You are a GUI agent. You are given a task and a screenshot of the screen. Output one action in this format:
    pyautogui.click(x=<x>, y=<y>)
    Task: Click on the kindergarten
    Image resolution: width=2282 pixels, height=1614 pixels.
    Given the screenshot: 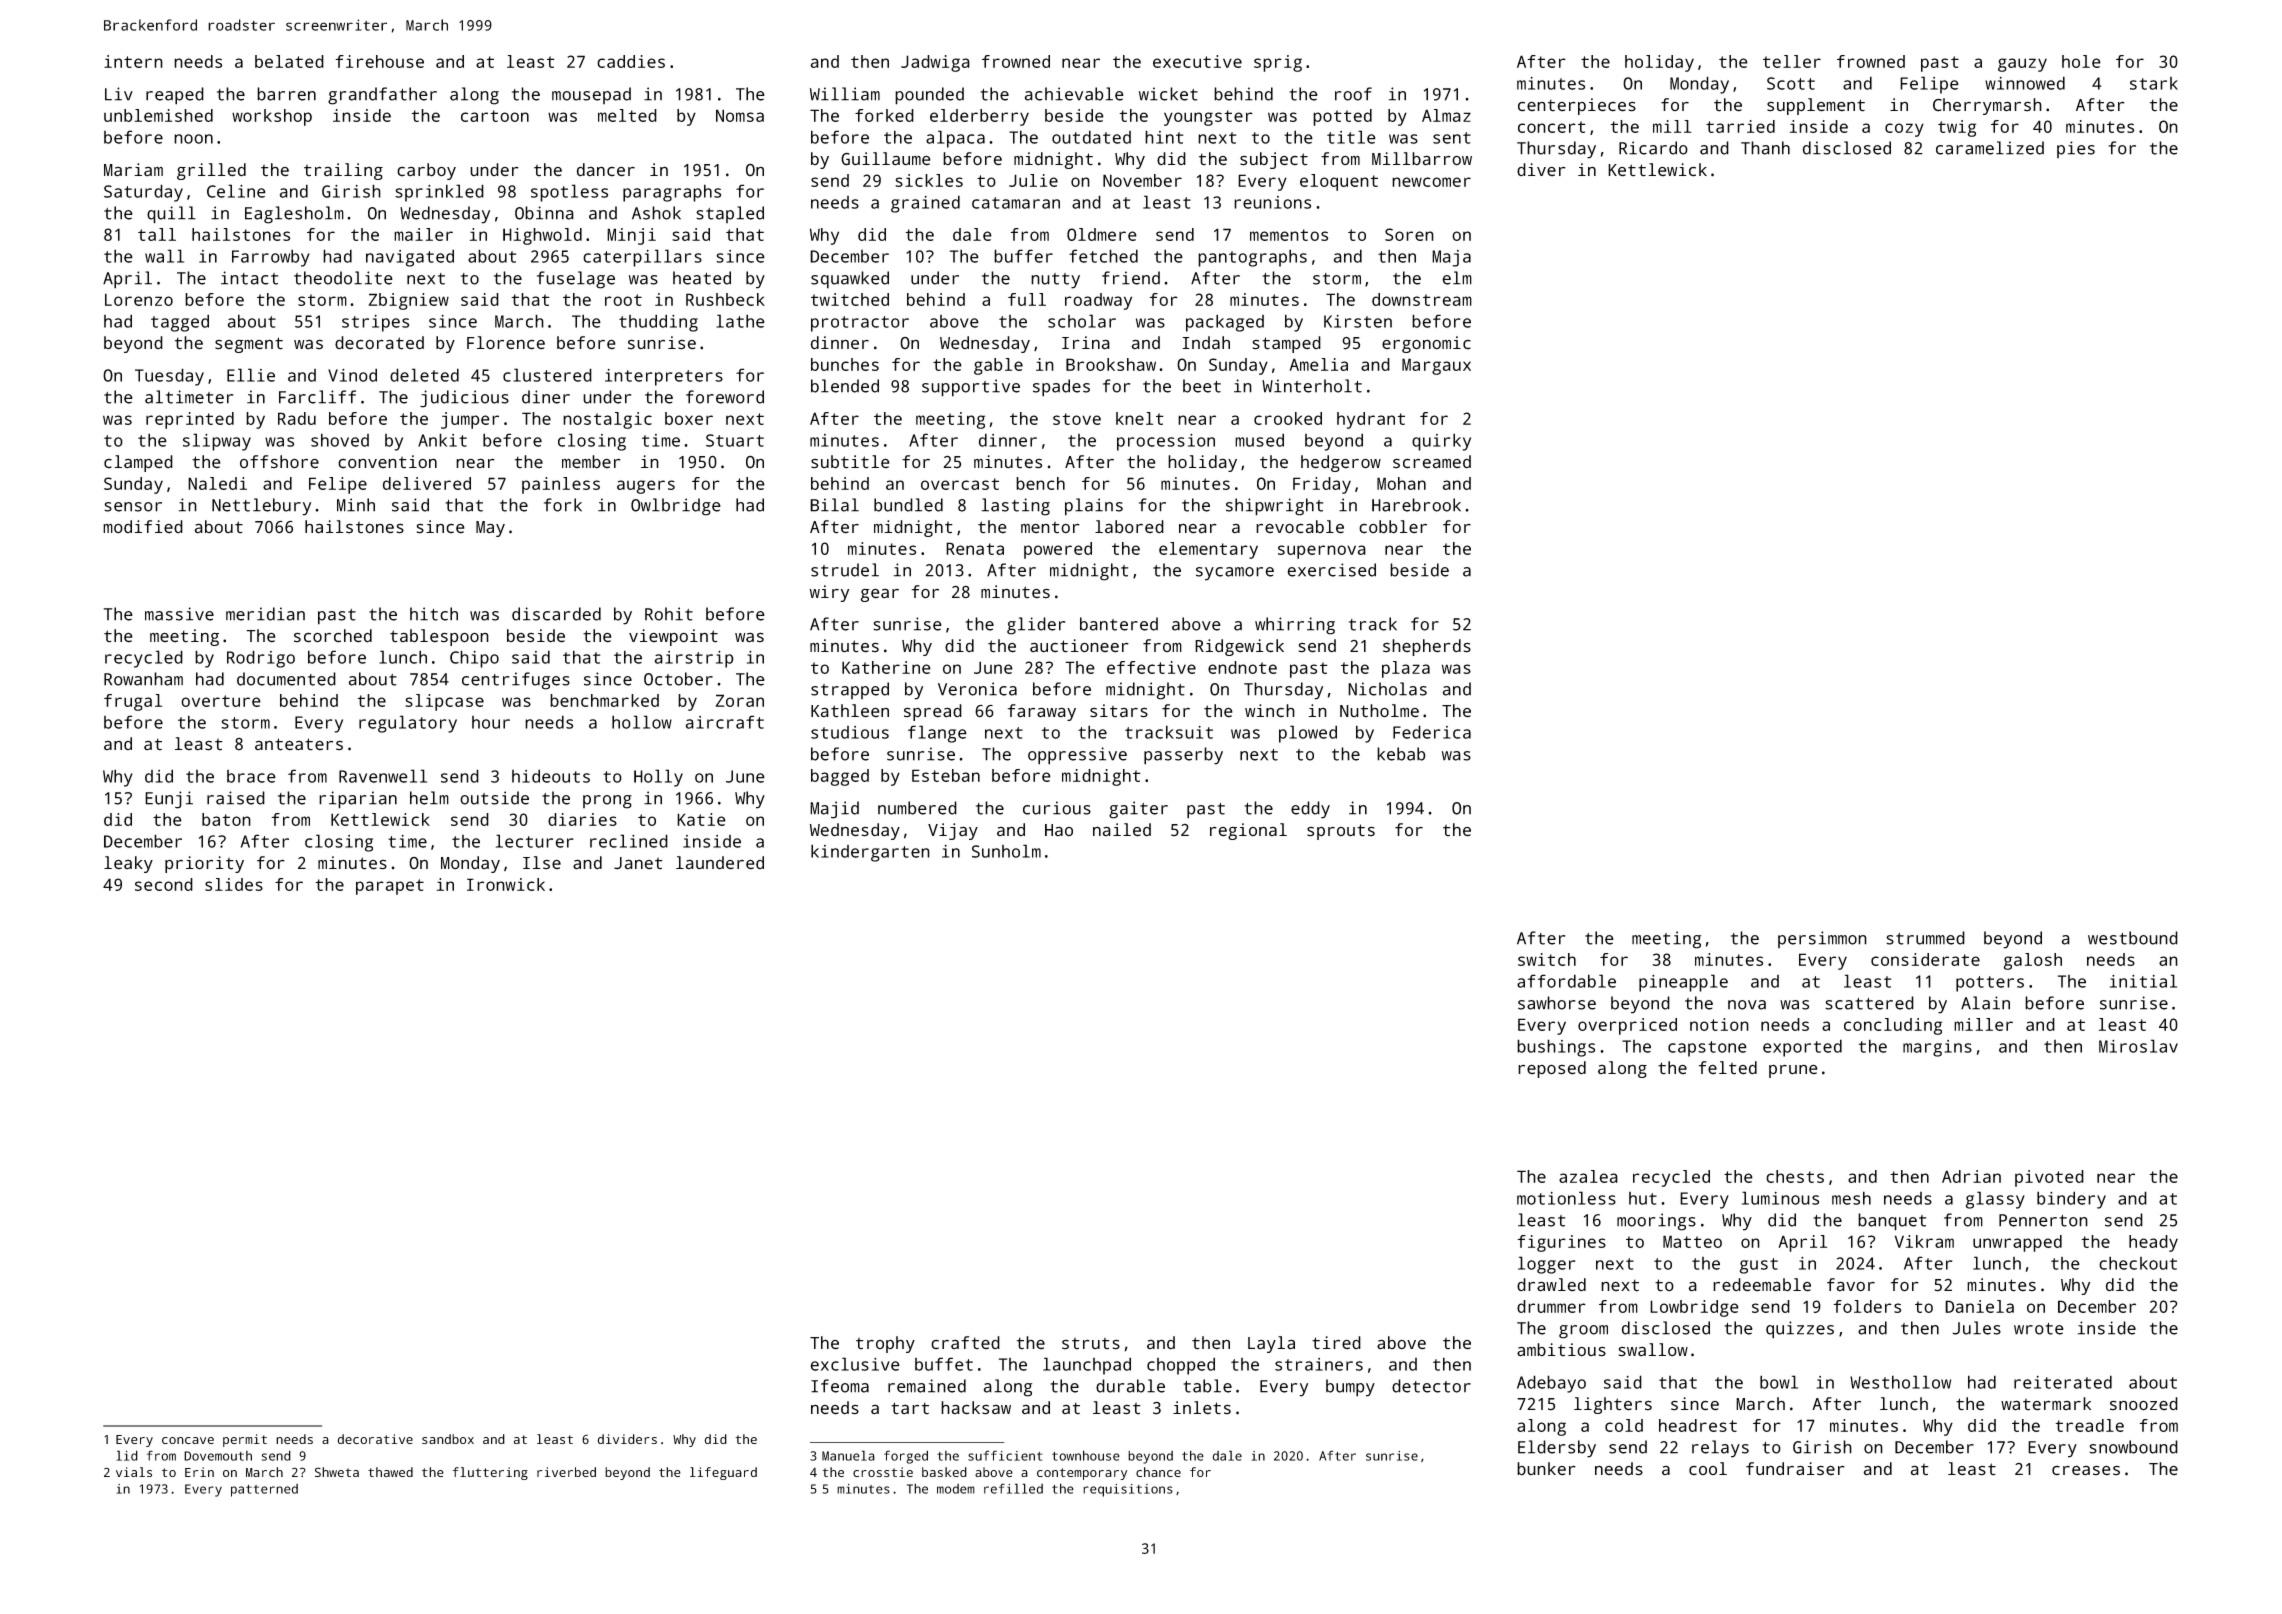 What is the action you would take?
    pyautogui.click(x=870, y=853)
